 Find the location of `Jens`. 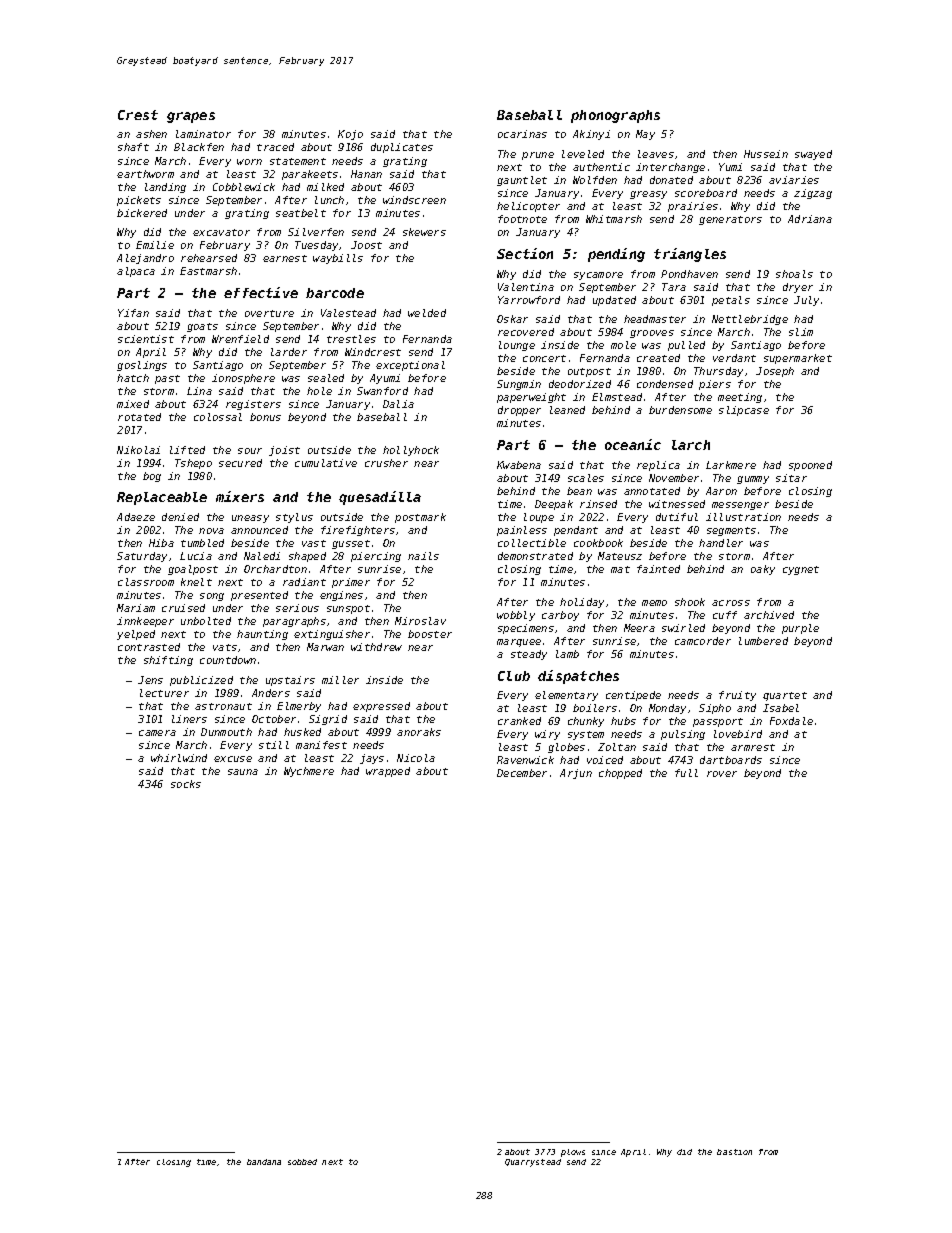

Jens is located at coordinates (150, 680).
